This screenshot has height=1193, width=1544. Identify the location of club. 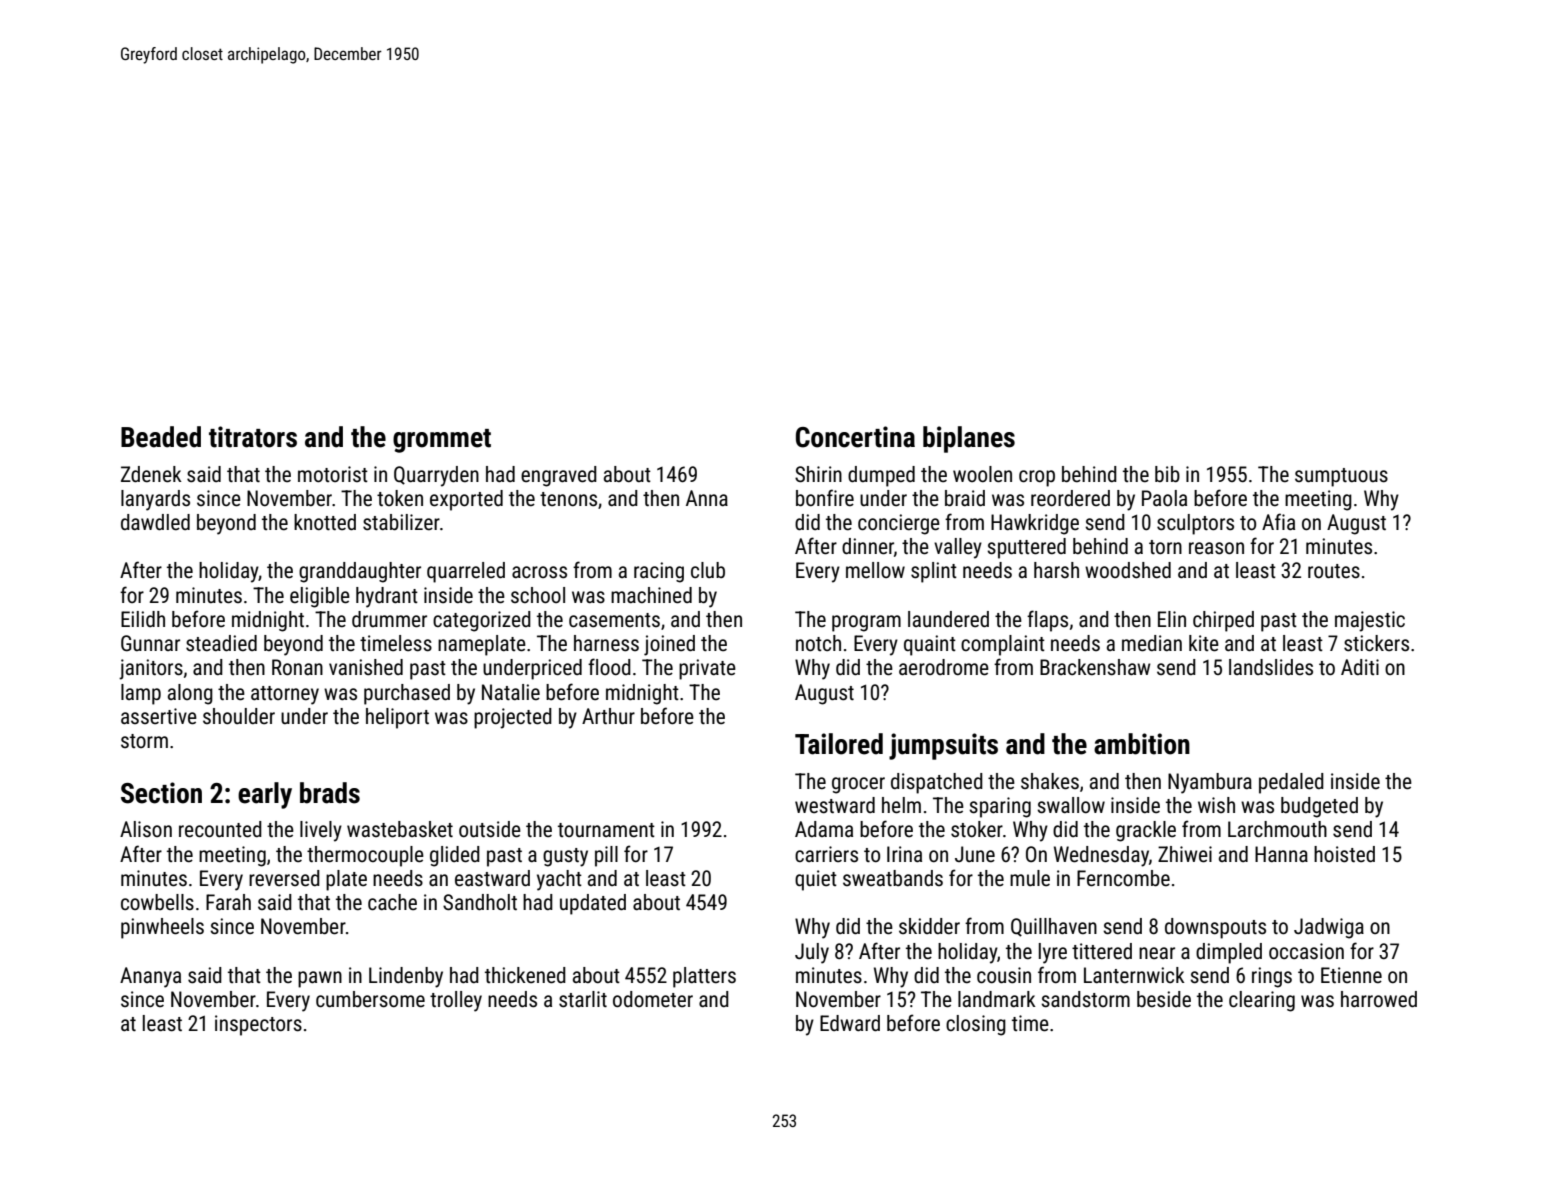
(708, 570).
